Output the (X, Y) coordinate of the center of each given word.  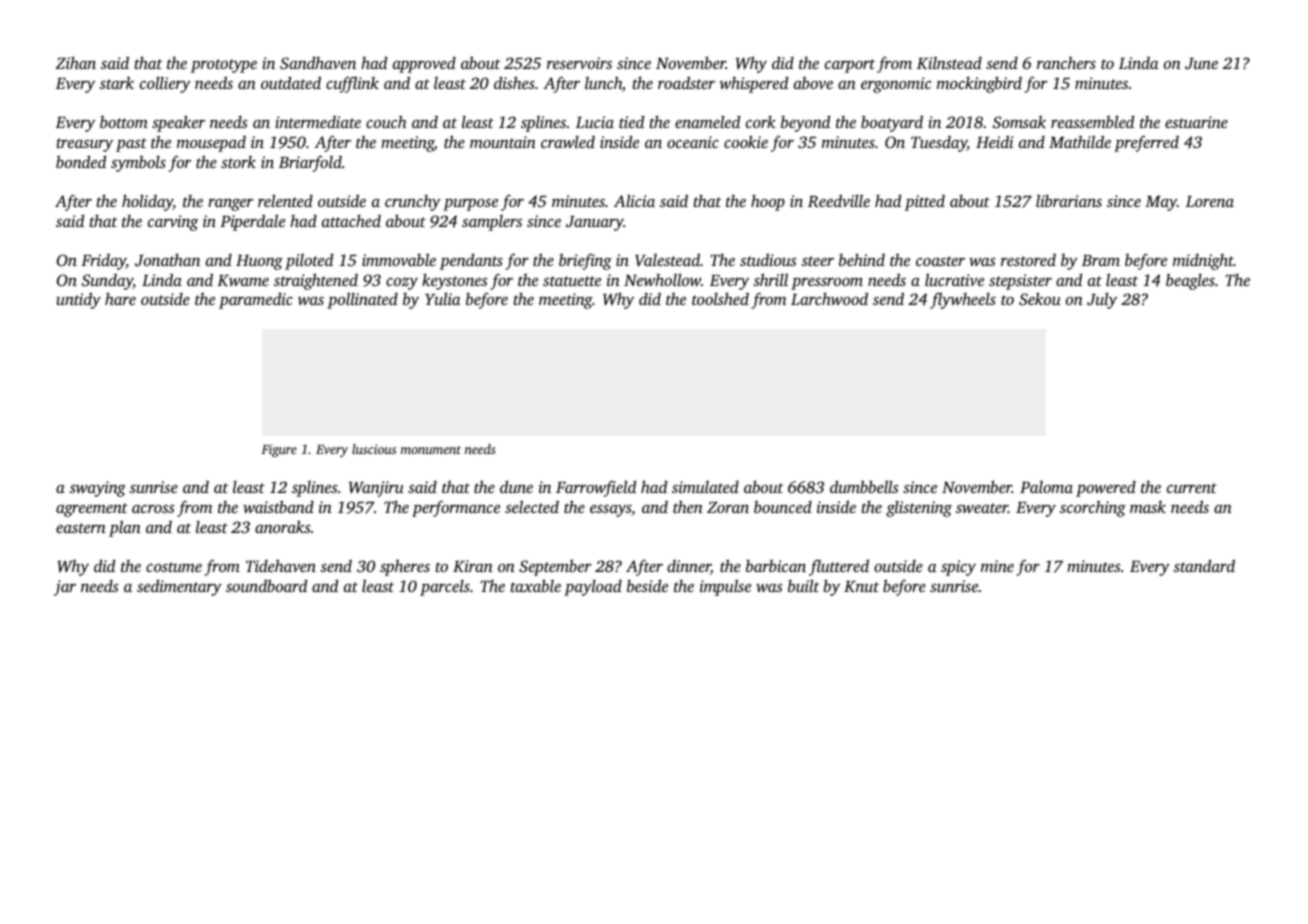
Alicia (634, 200)
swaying (97, 489)
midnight (1203, 262)
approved (424, 65)
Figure (279, 450)
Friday (103, 262)
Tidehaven (281, 565)
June (1201, 64)
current (1192, 488)
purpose (470, 205)
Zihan (76, 63)
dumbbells (864, 486)
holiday (147, 202)
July (1102, 300)
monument (431, 450)
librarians (1069, 200)
